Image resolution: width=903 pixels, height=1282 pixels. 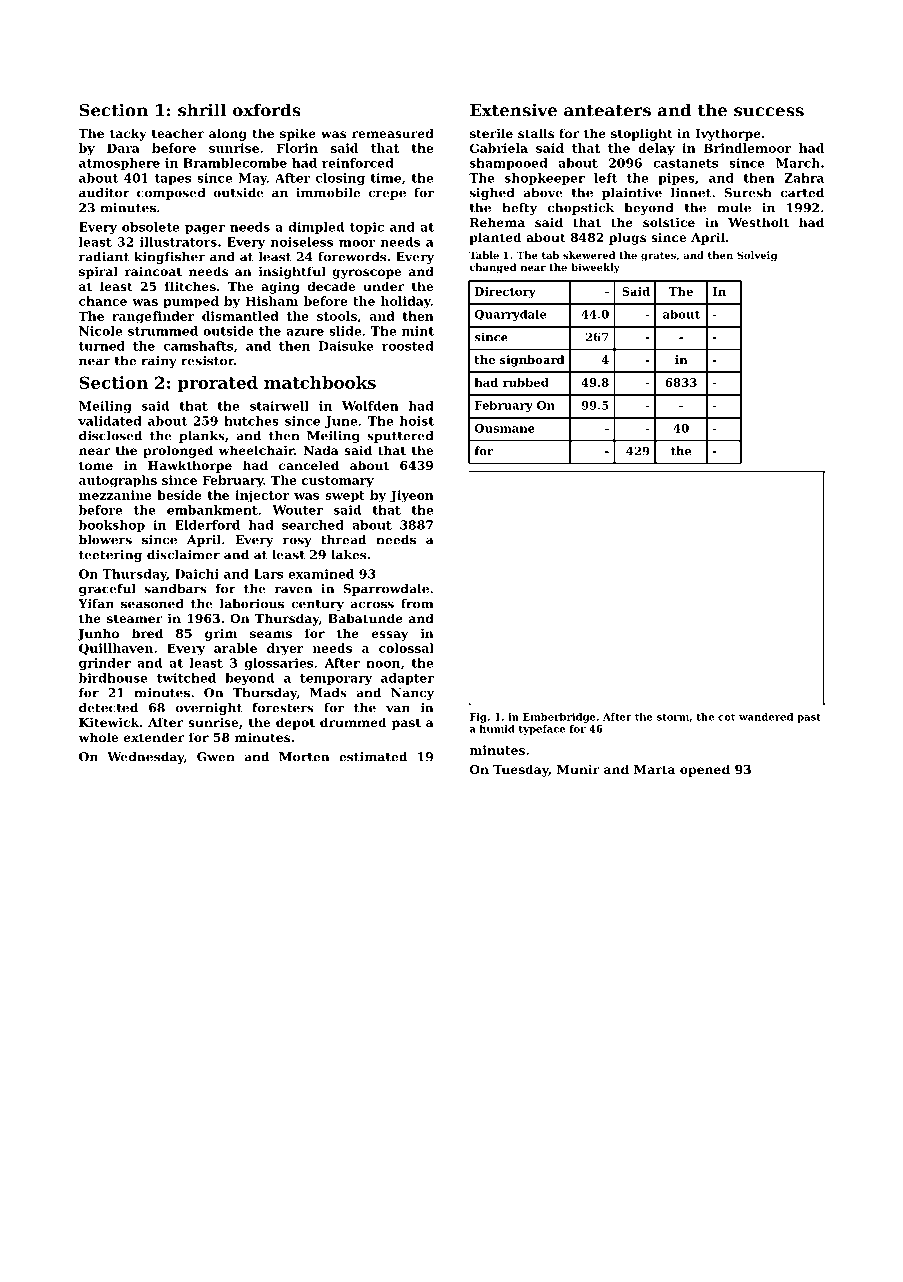 What do you see at coordinates (532, 361) in the screenshot?
I see `signboard` at bounding box center [532, 361].
